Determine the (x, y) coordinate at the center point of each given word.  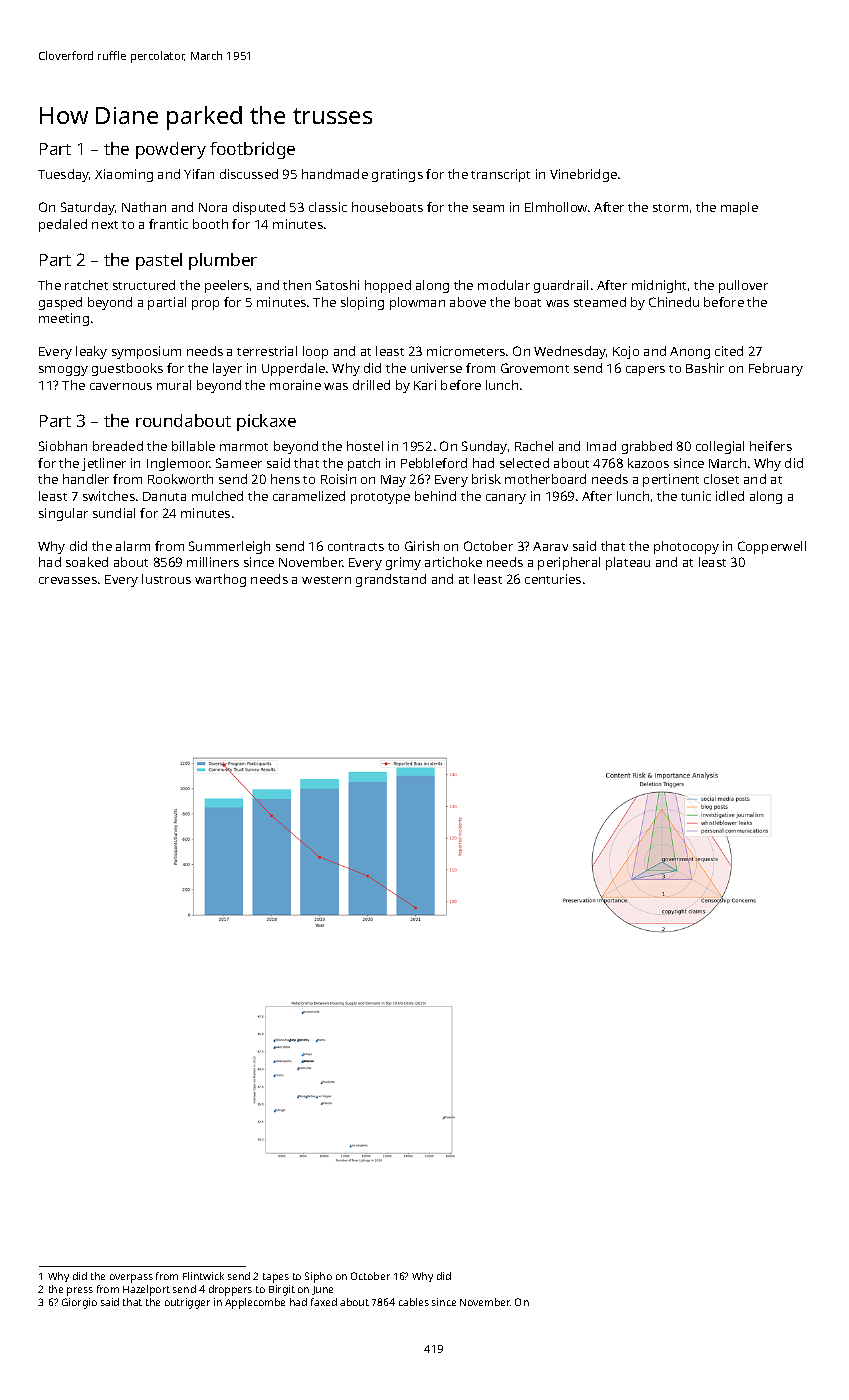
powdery (171, 150)
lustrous (166, 579)
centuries (553, 579)
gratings (397, 175)
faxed (324, 1302)
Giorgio (79, 1303)
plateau (628, 563)
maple (739, 208)
